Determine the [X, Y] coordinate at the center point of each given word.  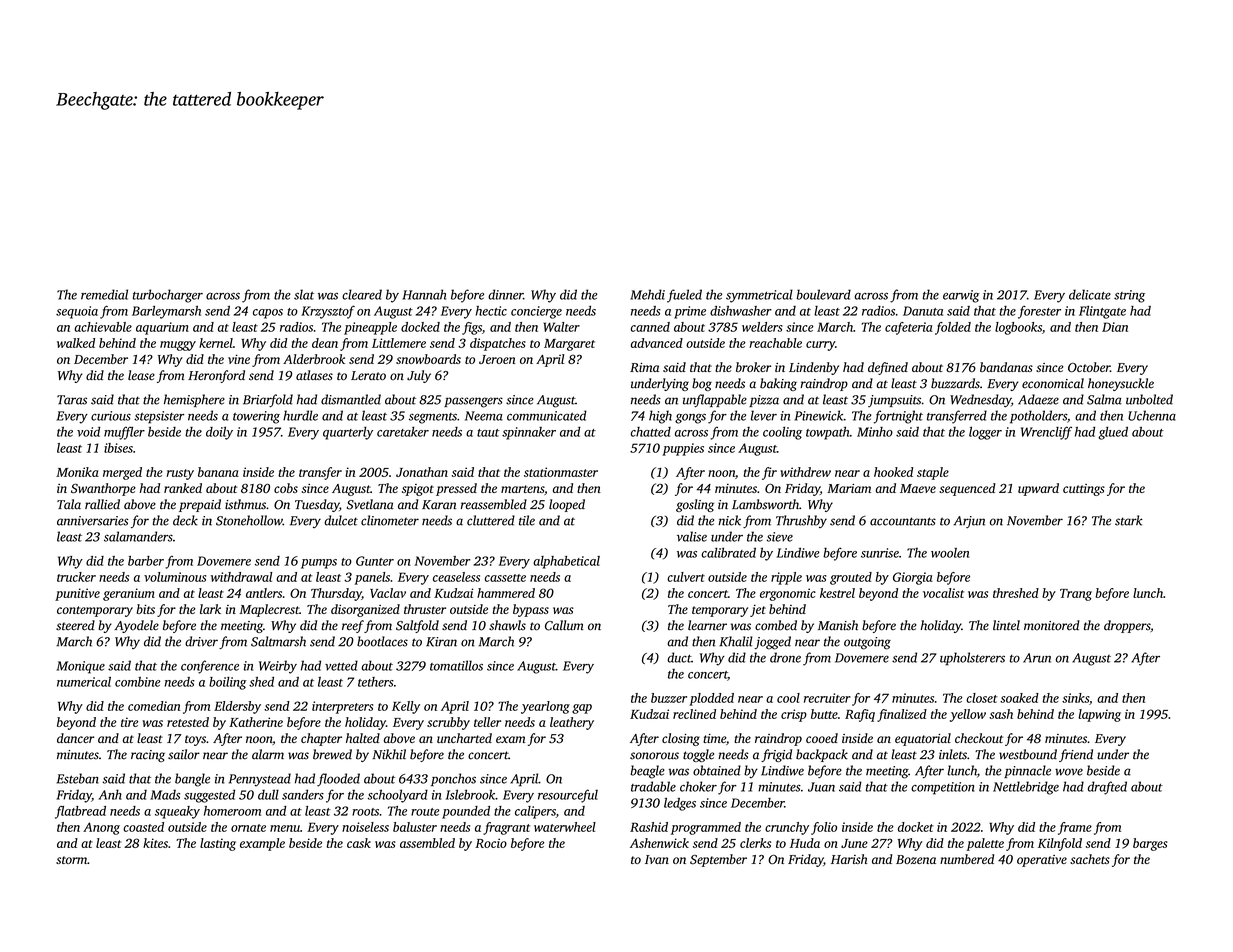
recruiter [827, 698]
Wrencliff [1046, 433]
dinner [505, 294]
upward [1038, 489]
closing [681, 739]
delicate [1090, 294]
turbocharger [168, 296]
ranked [183, 488]
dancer [75, 738]
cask [359, 843]
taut [488, 433]
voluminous [175, 577]
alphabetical [566, 562]
